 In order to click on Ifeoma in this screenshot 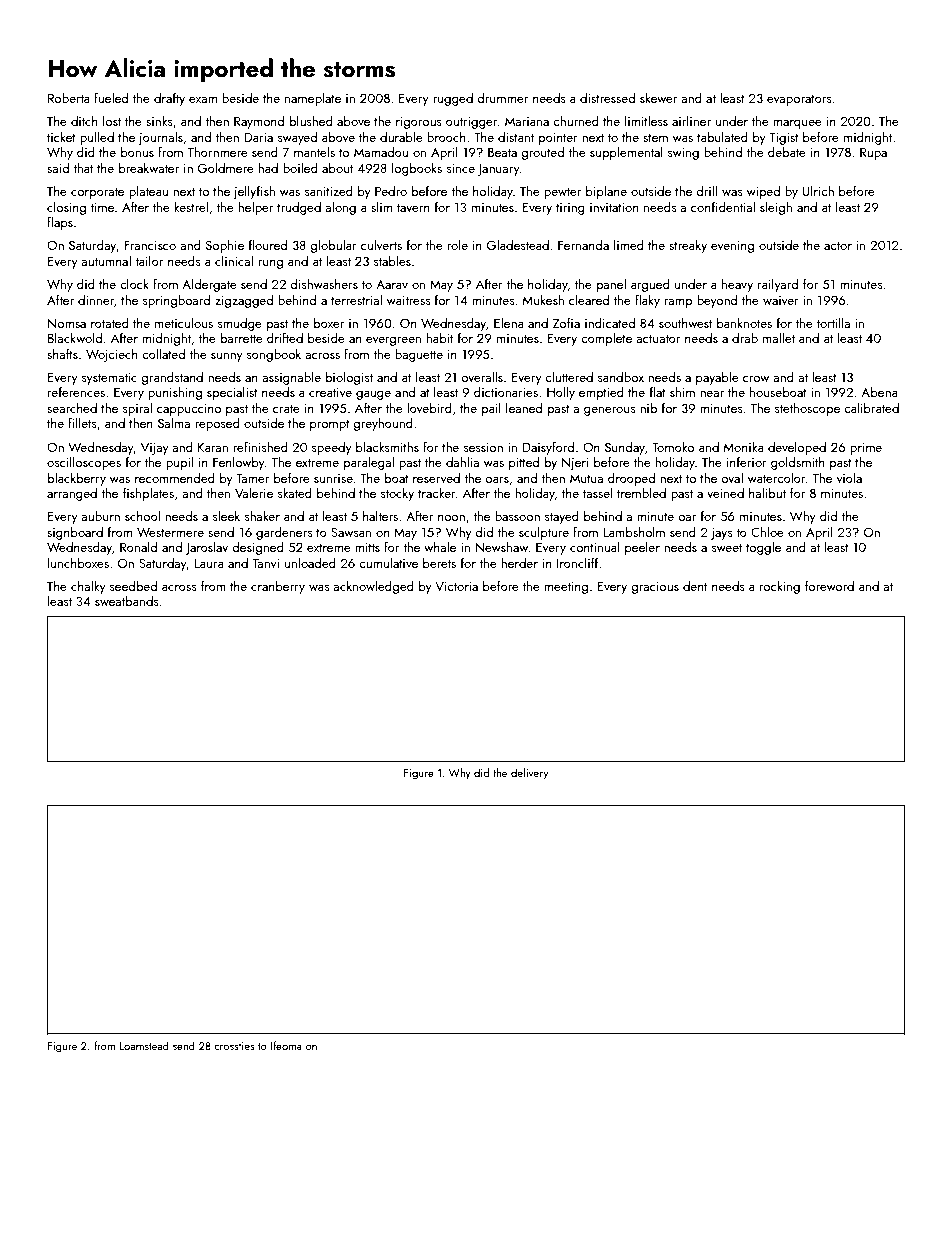, I will do `click(286, 1045)`.
